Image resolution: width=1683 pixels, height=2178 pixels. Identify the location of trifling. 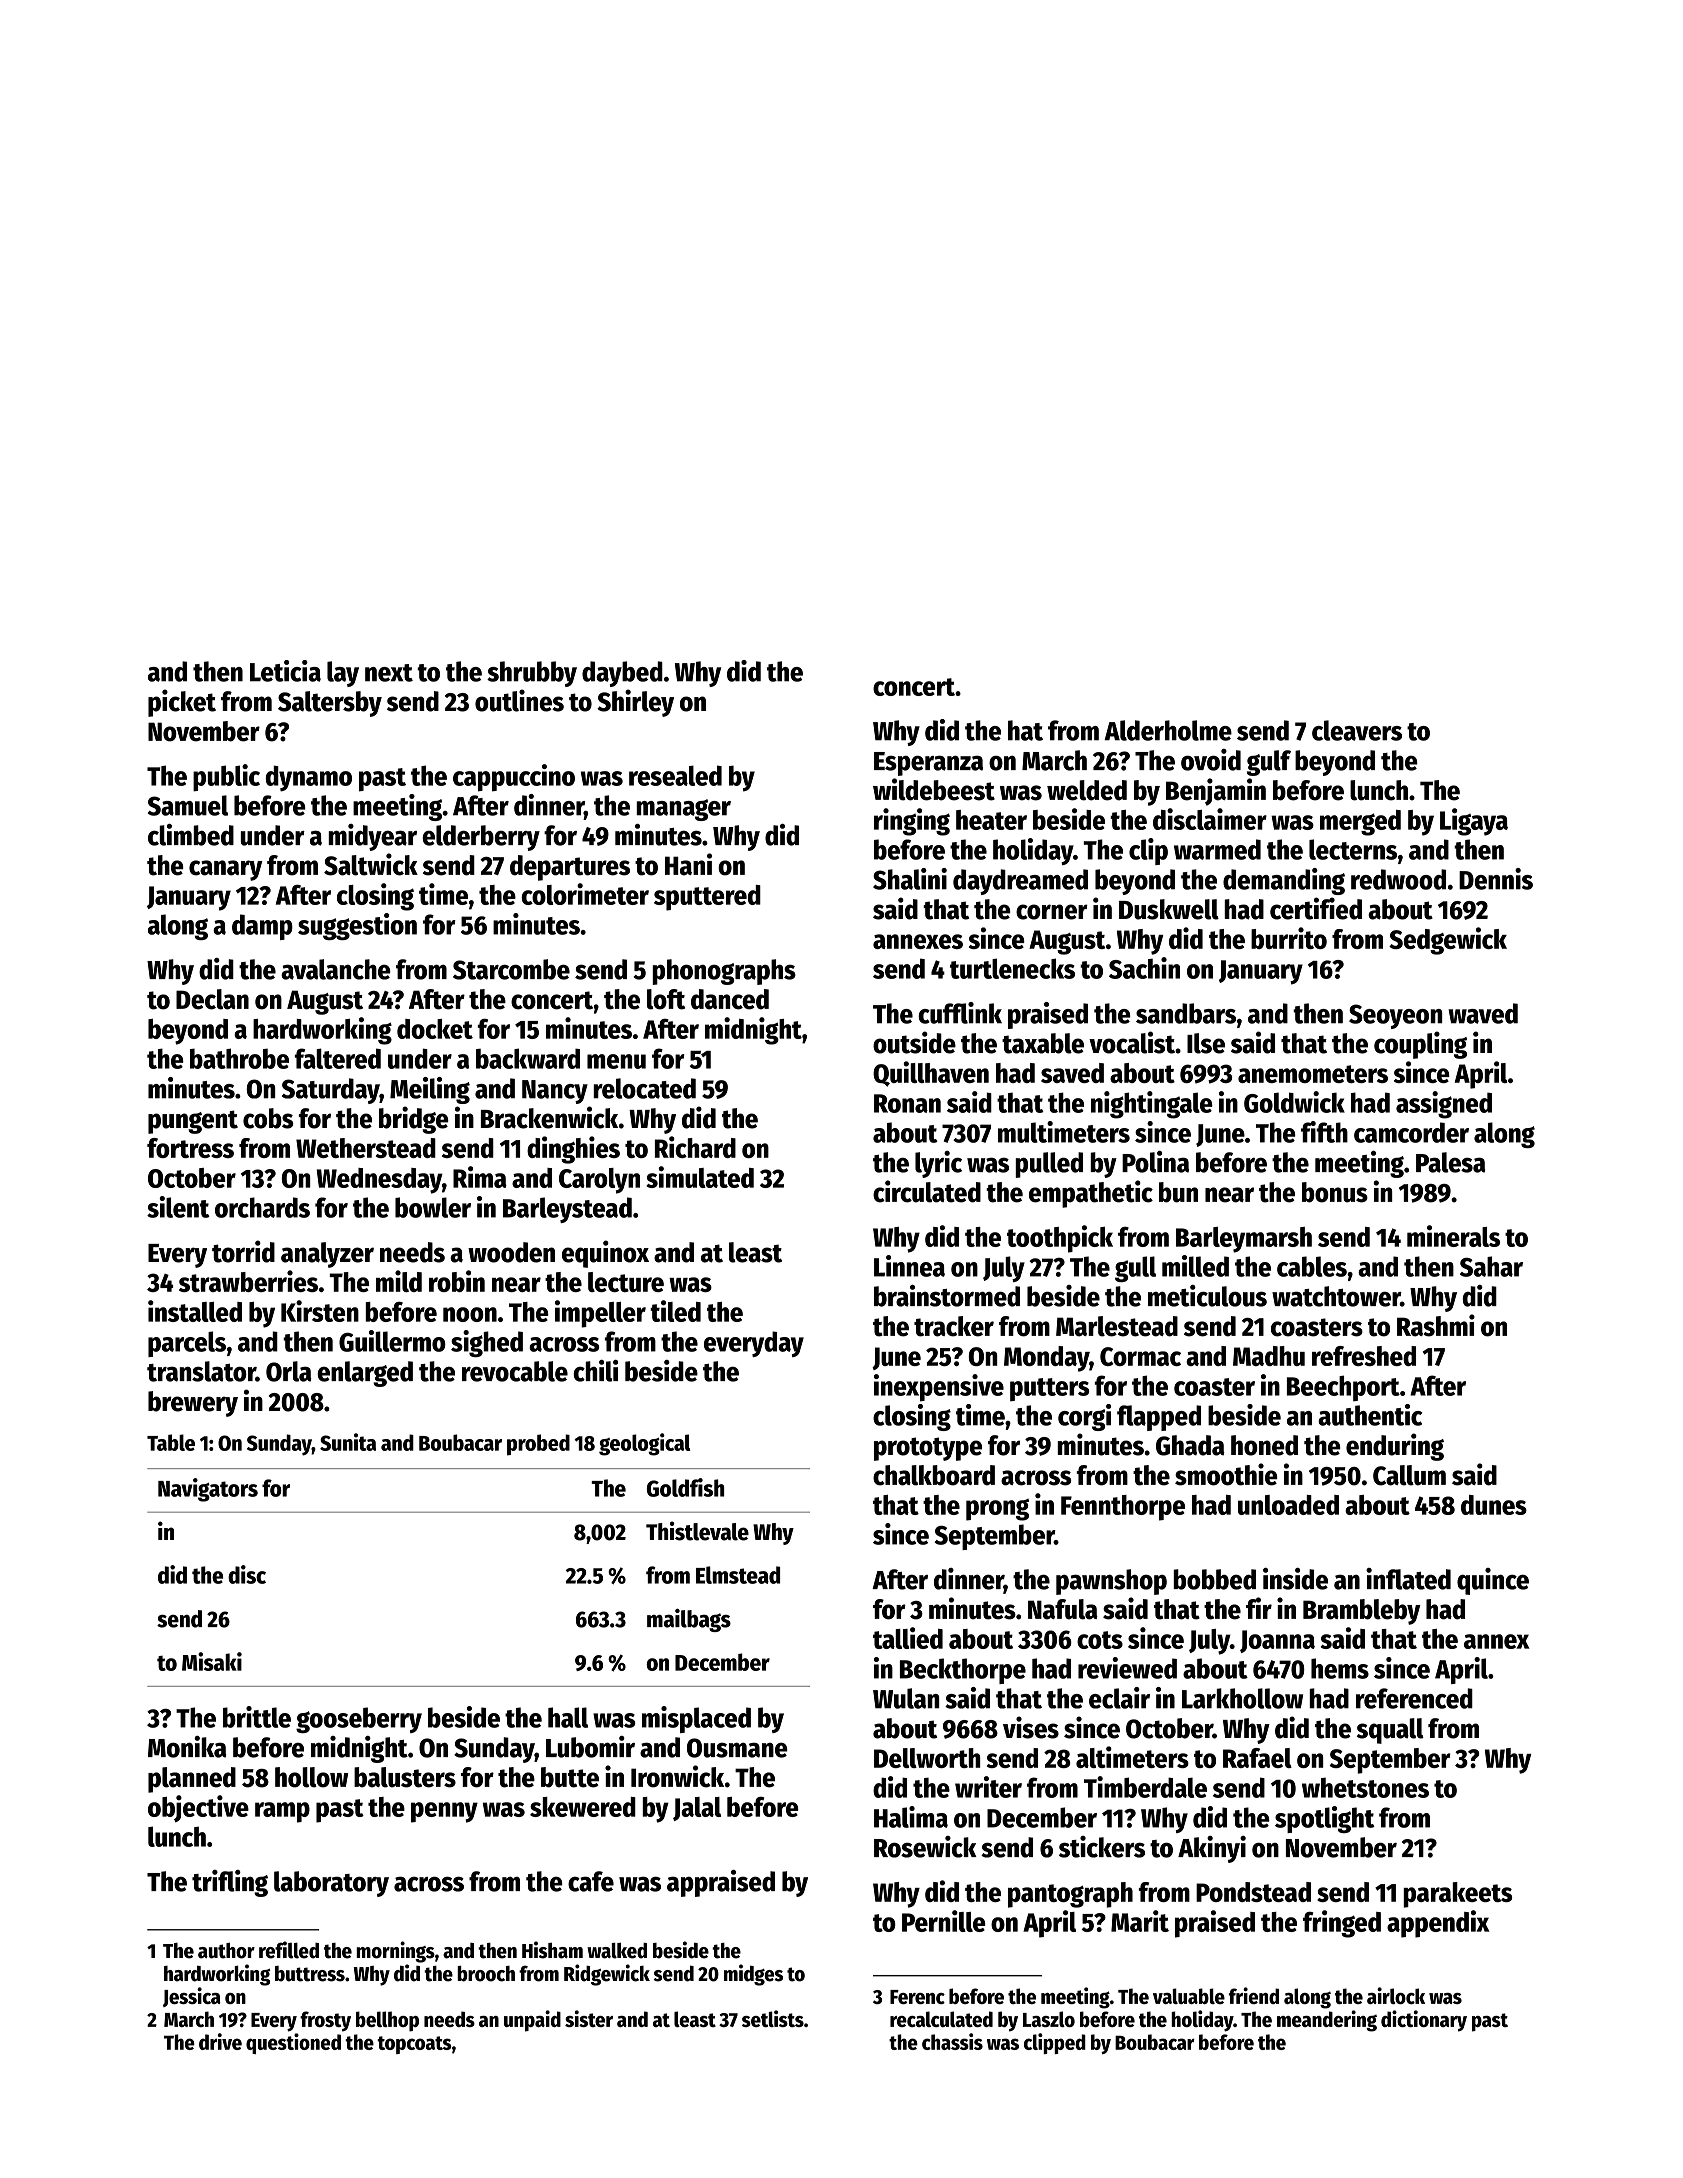
(230, 1883).
